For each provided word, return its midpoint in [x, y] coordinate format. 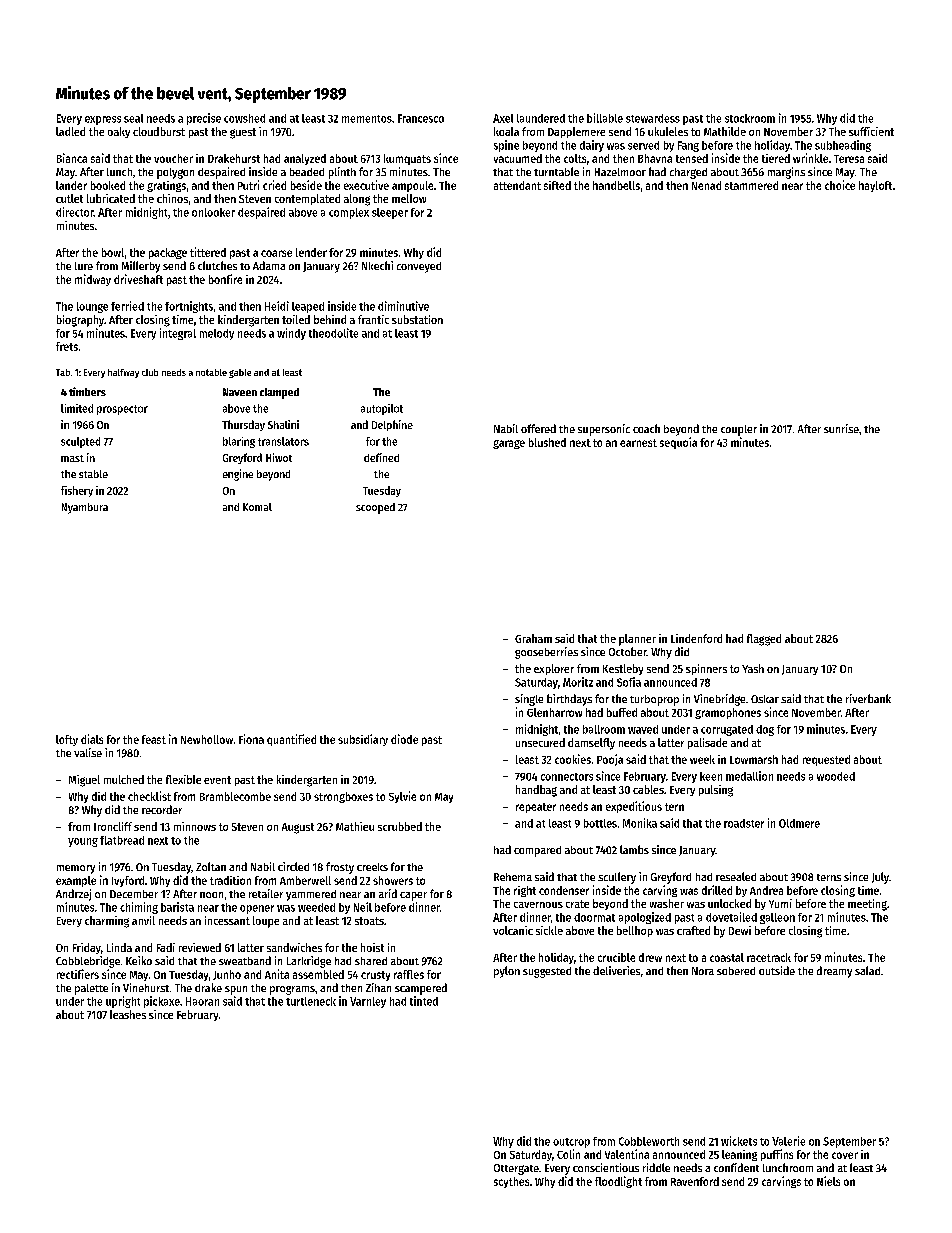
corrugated [727, 730]
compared [537, 851]
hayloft [875, 186]
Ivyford [128, 881]
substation [417, 319]
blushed [547, 442]
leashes [128, 1014]
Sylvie [402, 797]
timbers [87, 391]
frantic [373, 319]
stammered [751, 185]
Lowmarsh [754, 759]
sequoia [678, 443]
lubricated [111, 198]
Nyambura [85, 508]
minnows [195, 826]
